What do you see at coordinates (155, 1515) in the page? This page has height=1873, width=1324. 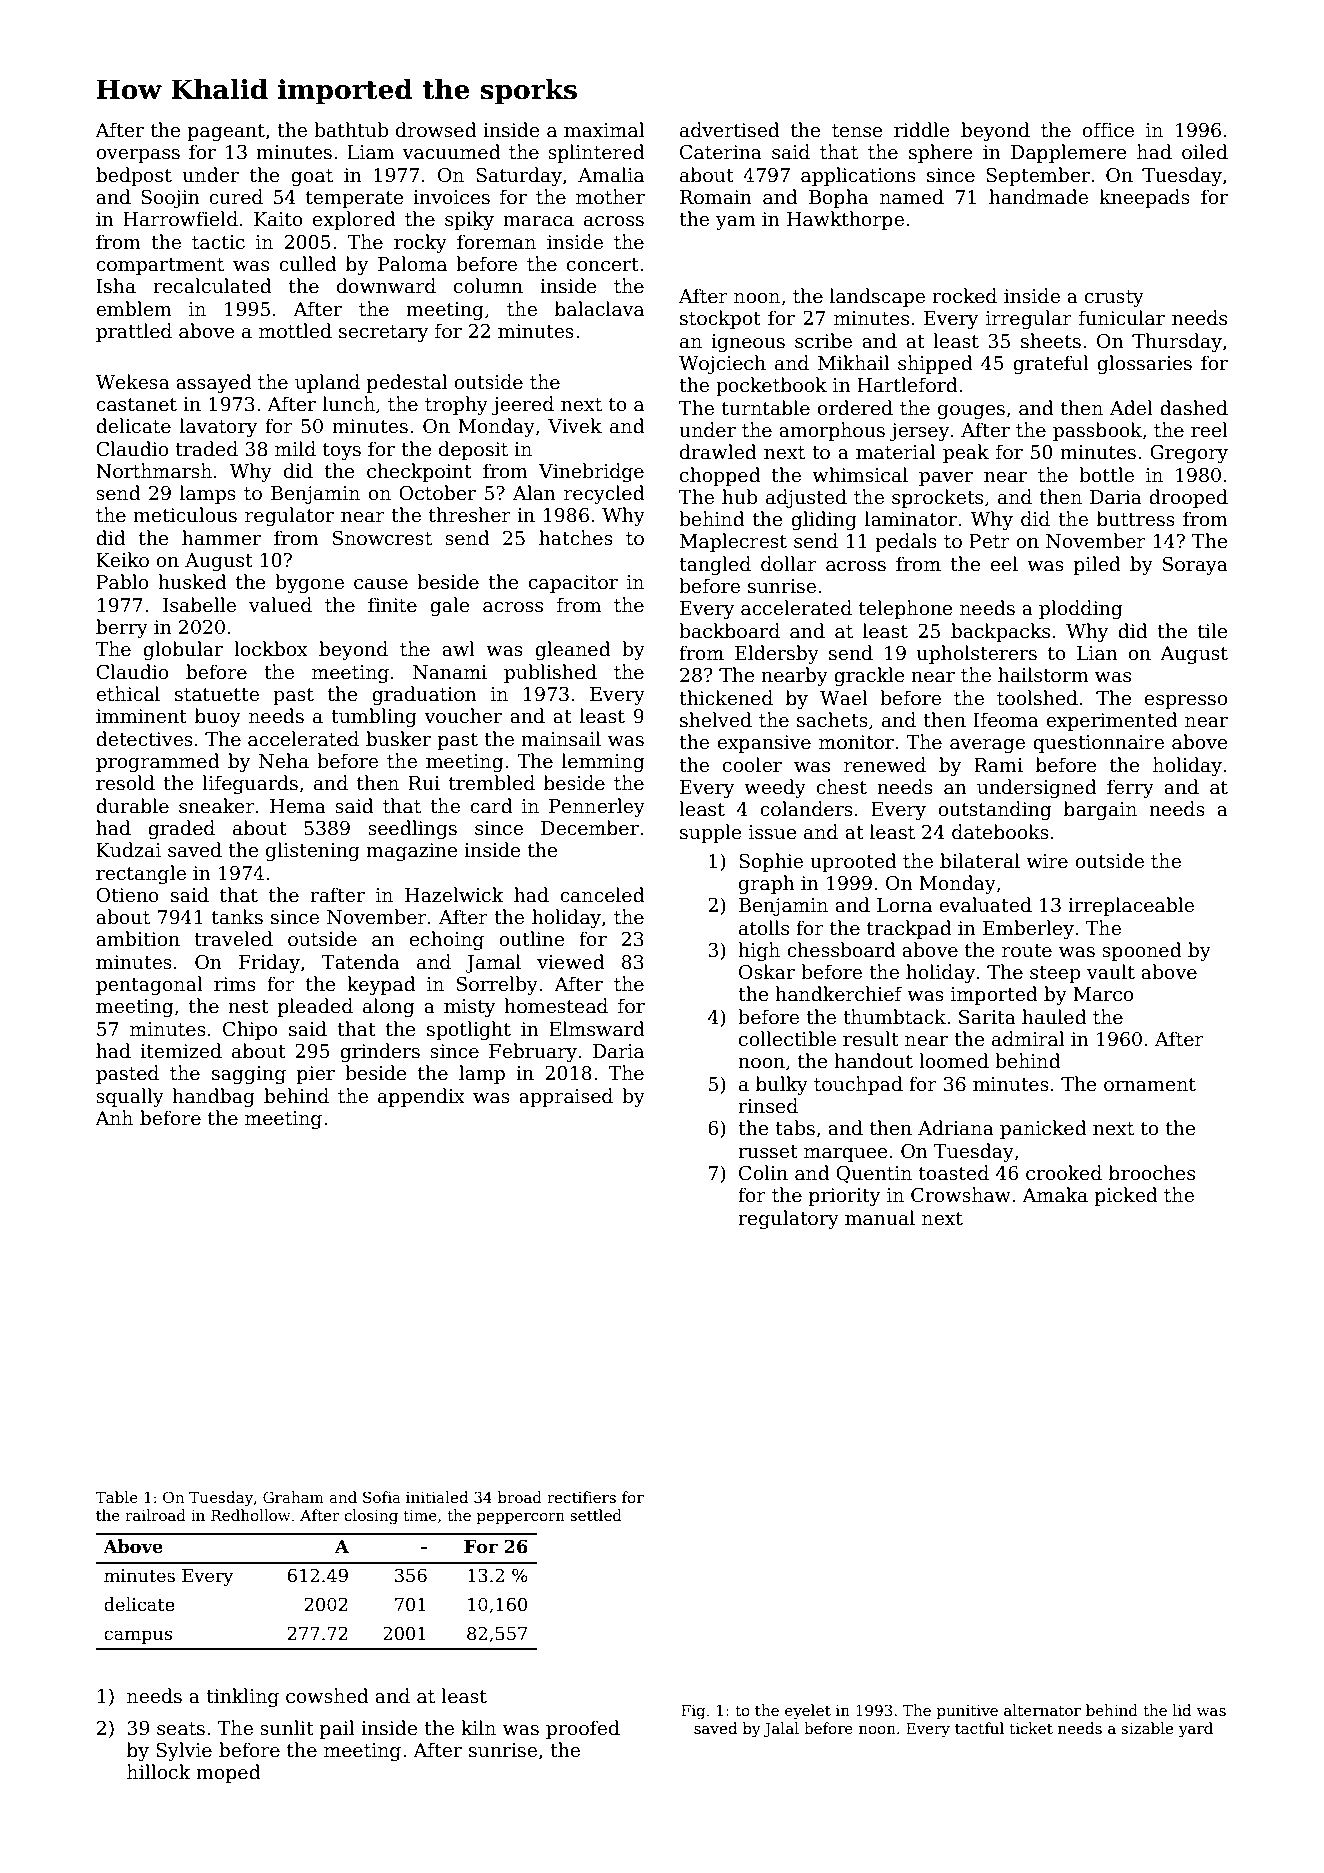 I see `railroad` at bounding box center [155, 1515].
